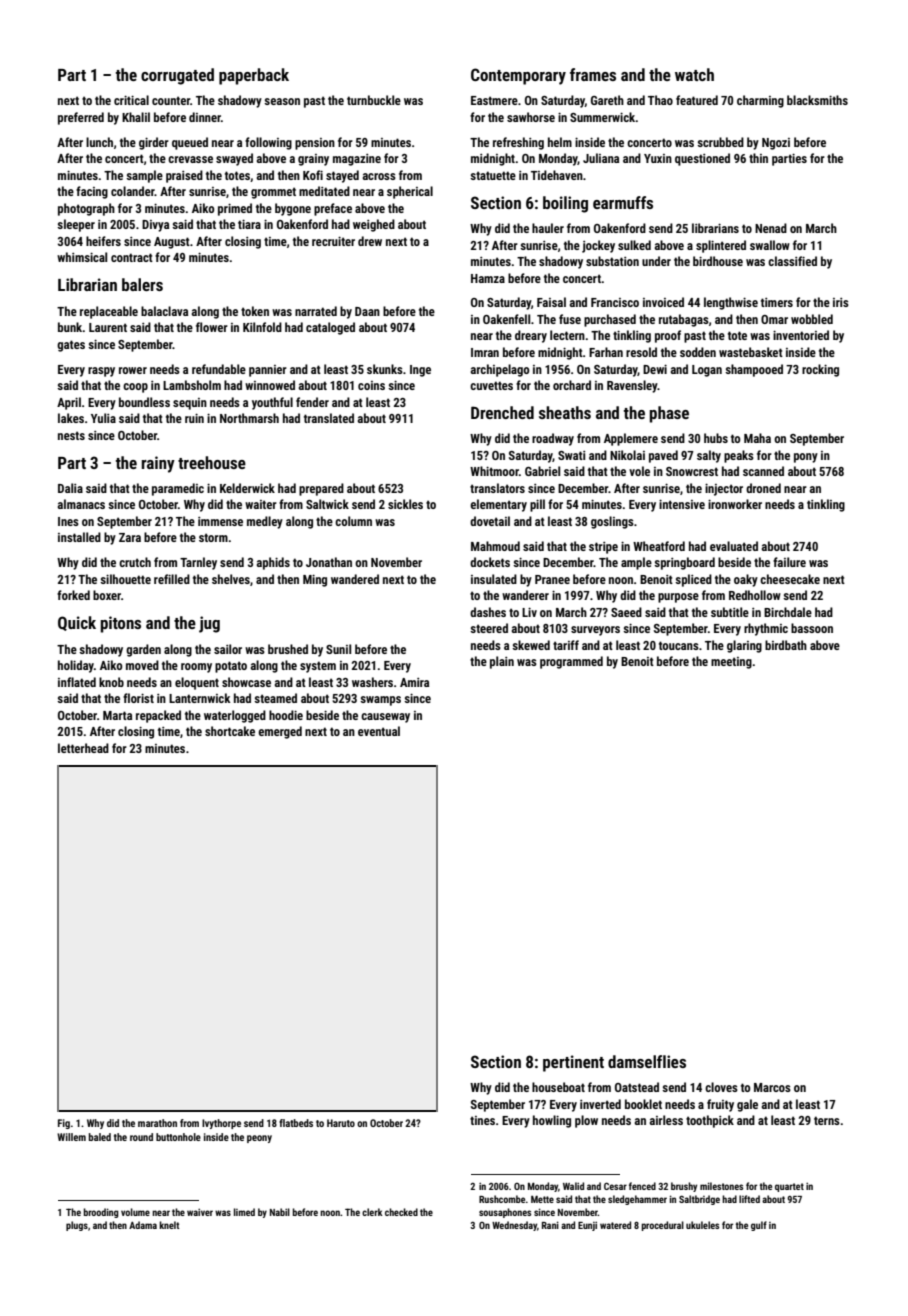 This screenshot has width=908, height=1316. I want to click on Dalia, so click(70, 488).
